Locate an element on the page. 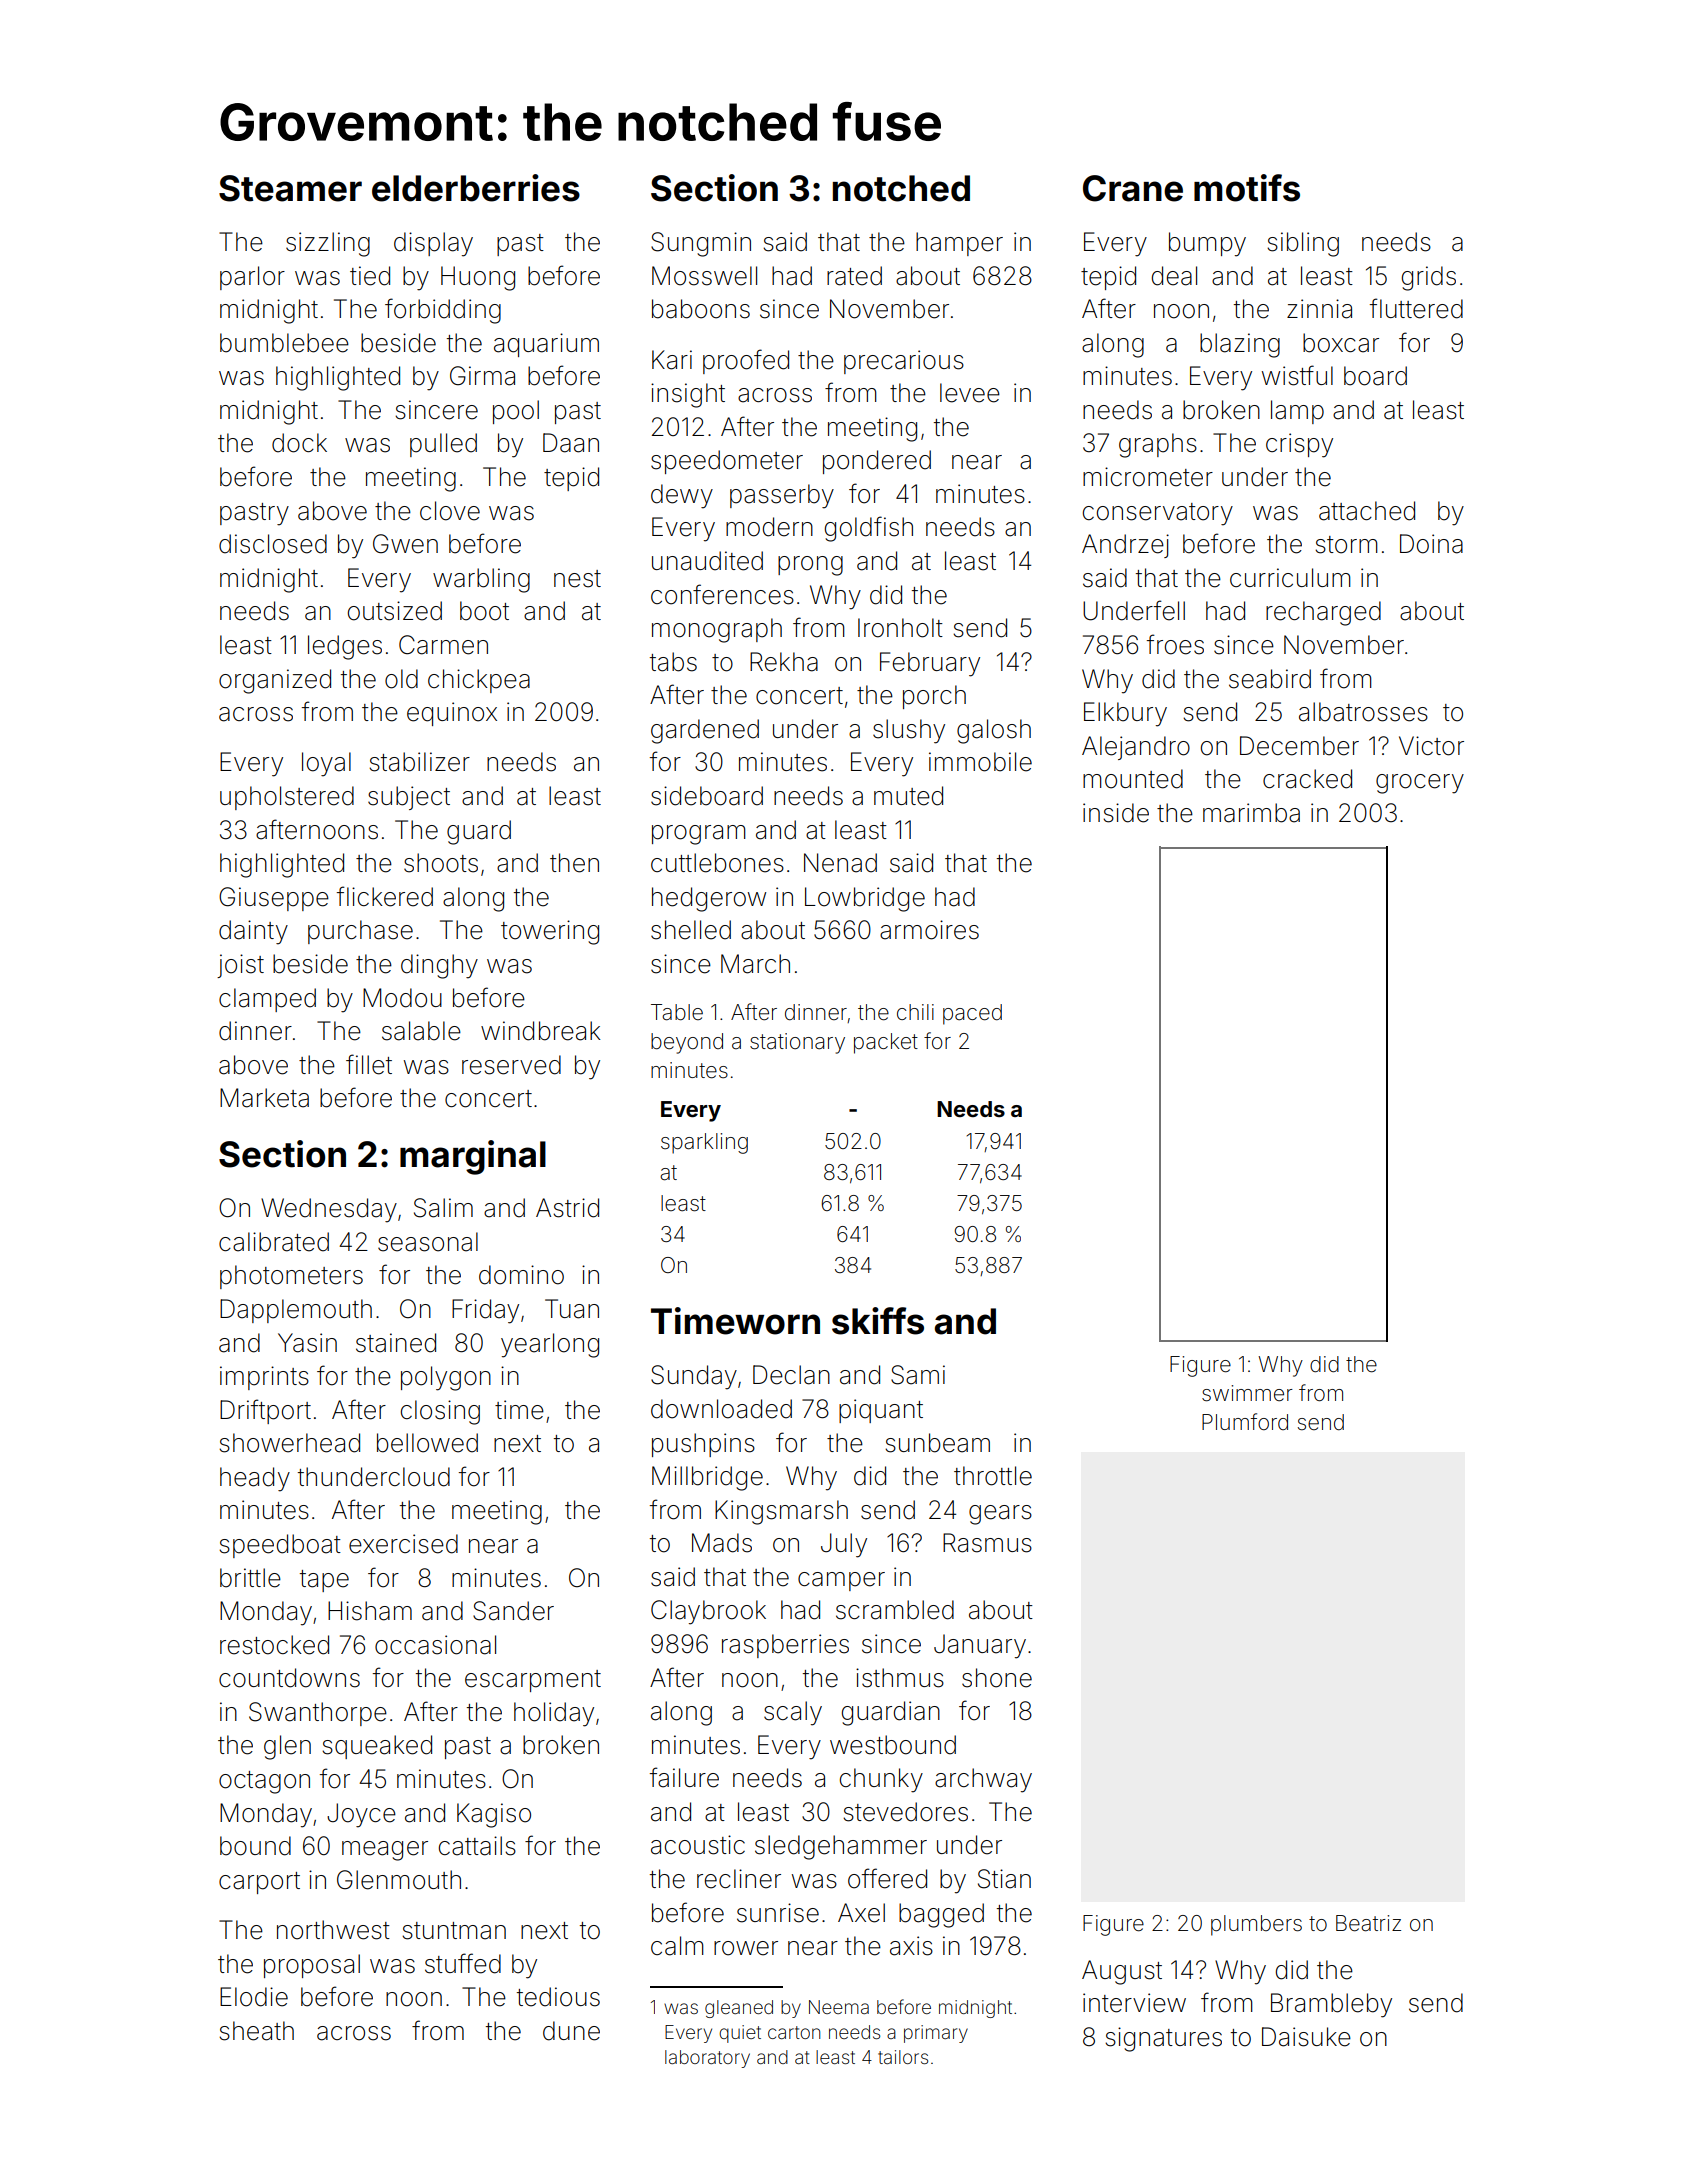 The width and height of the document is (1683, 2178). fluttered is located at coordinates (1416, 308).
